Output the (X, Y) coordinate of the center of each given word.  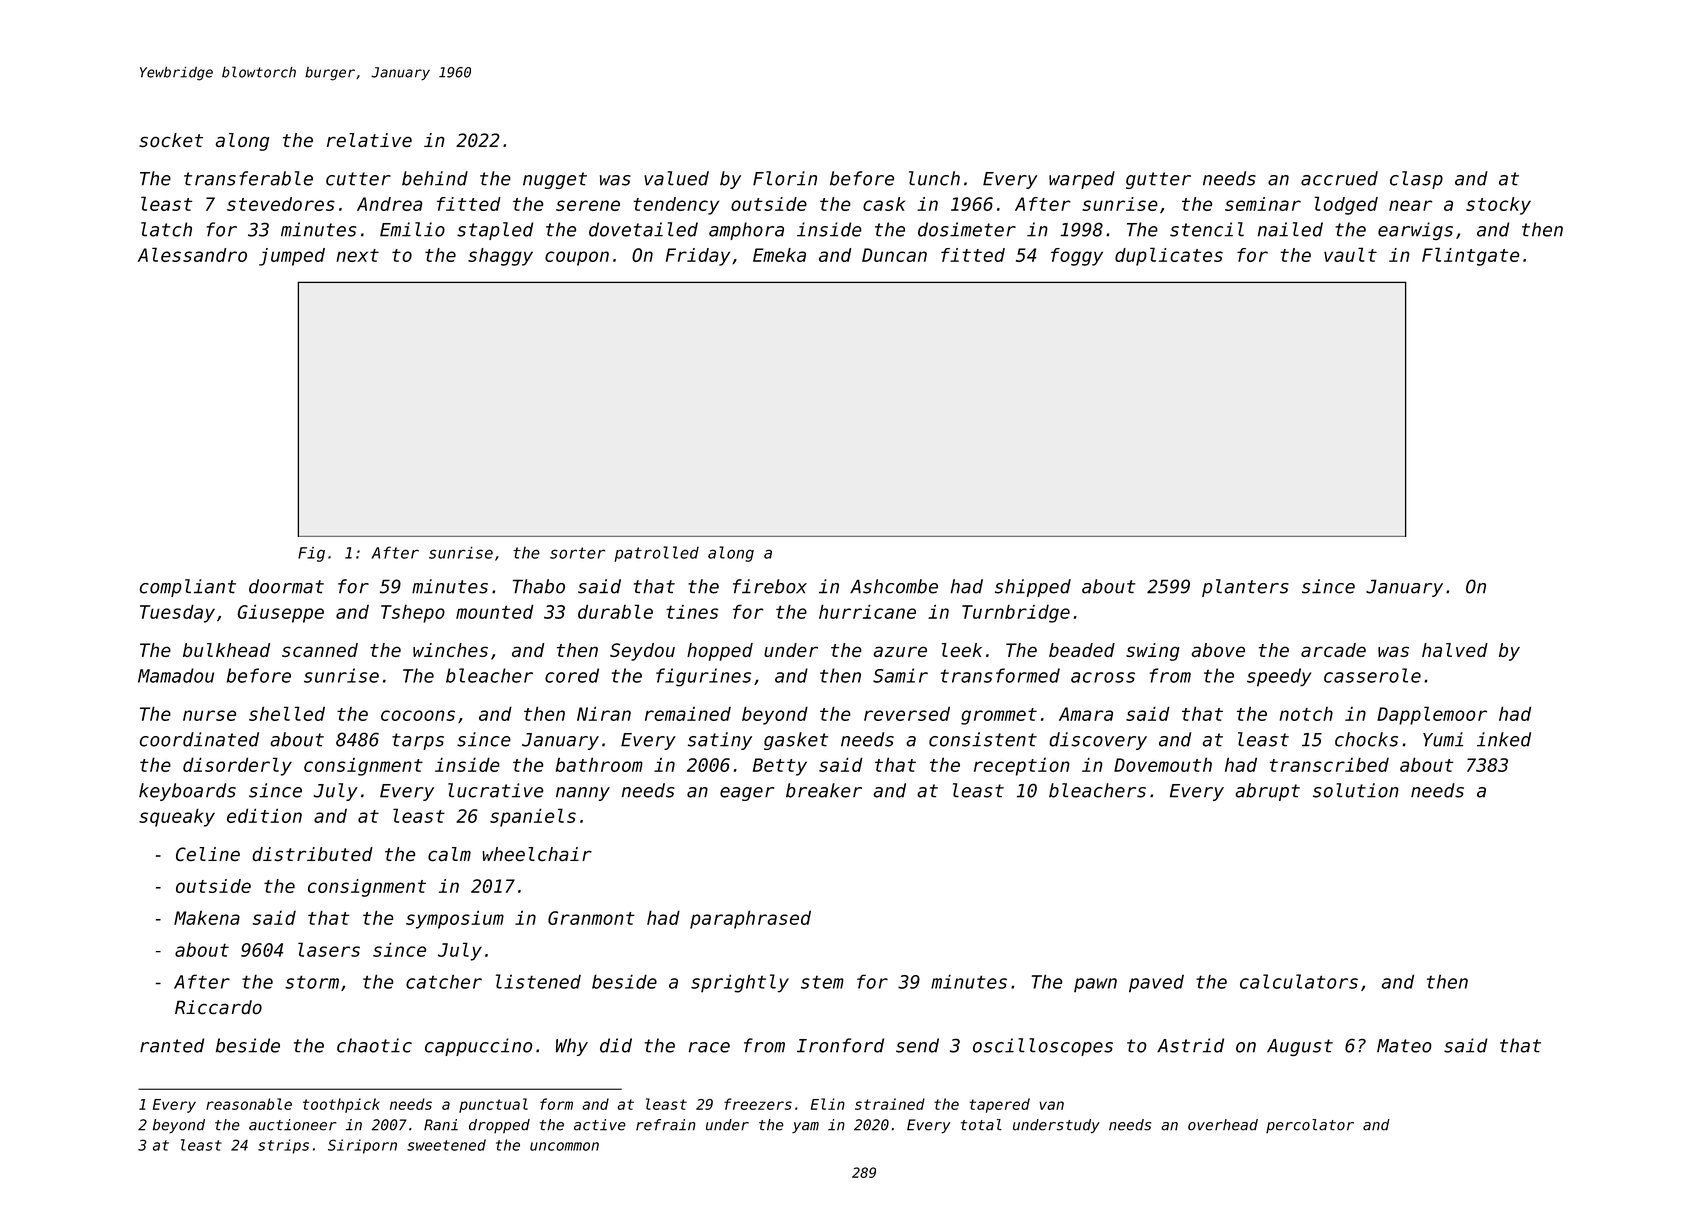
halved (1455, 650)
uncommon (564, 1146)
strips (283, 1146)
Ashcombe (894, 586)
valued (676, 178)
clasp (1416, 180)
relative (369, 140)
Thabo (539, 586)
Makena (207, 917)
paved (1156, 984)
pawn (1095, 985)
